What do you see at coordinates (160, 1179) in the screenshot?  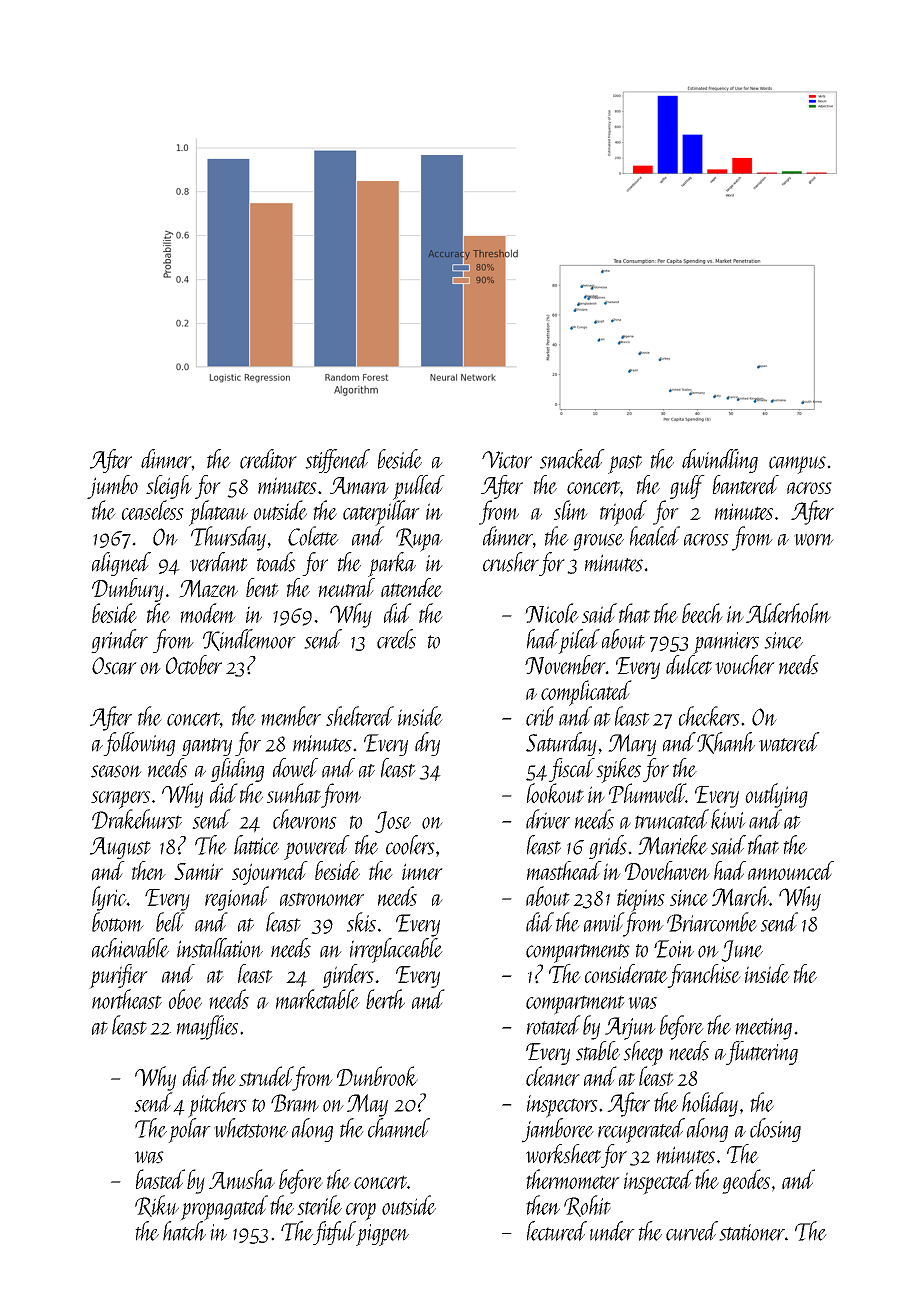 I see `basted` at bounding box center [160, 1179].
